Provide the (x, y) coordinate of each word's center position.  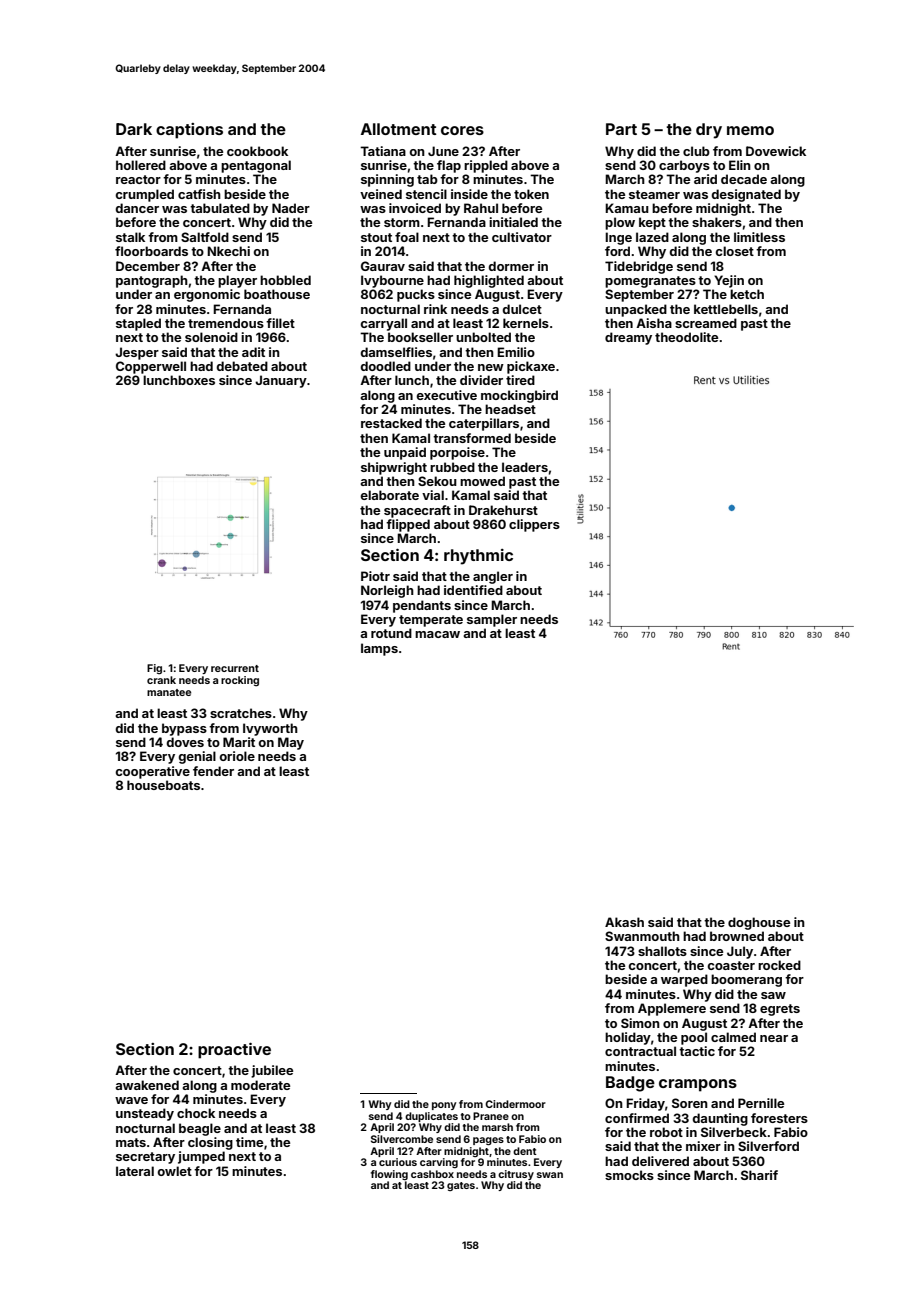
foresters (779, 1118)
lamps (379, 649)
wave (131, 1100)
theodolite (686, 337)
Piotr (375, 576)
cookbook (257, 151)
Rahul (481, 208)
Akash (624, 922)
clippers (534, 525)
